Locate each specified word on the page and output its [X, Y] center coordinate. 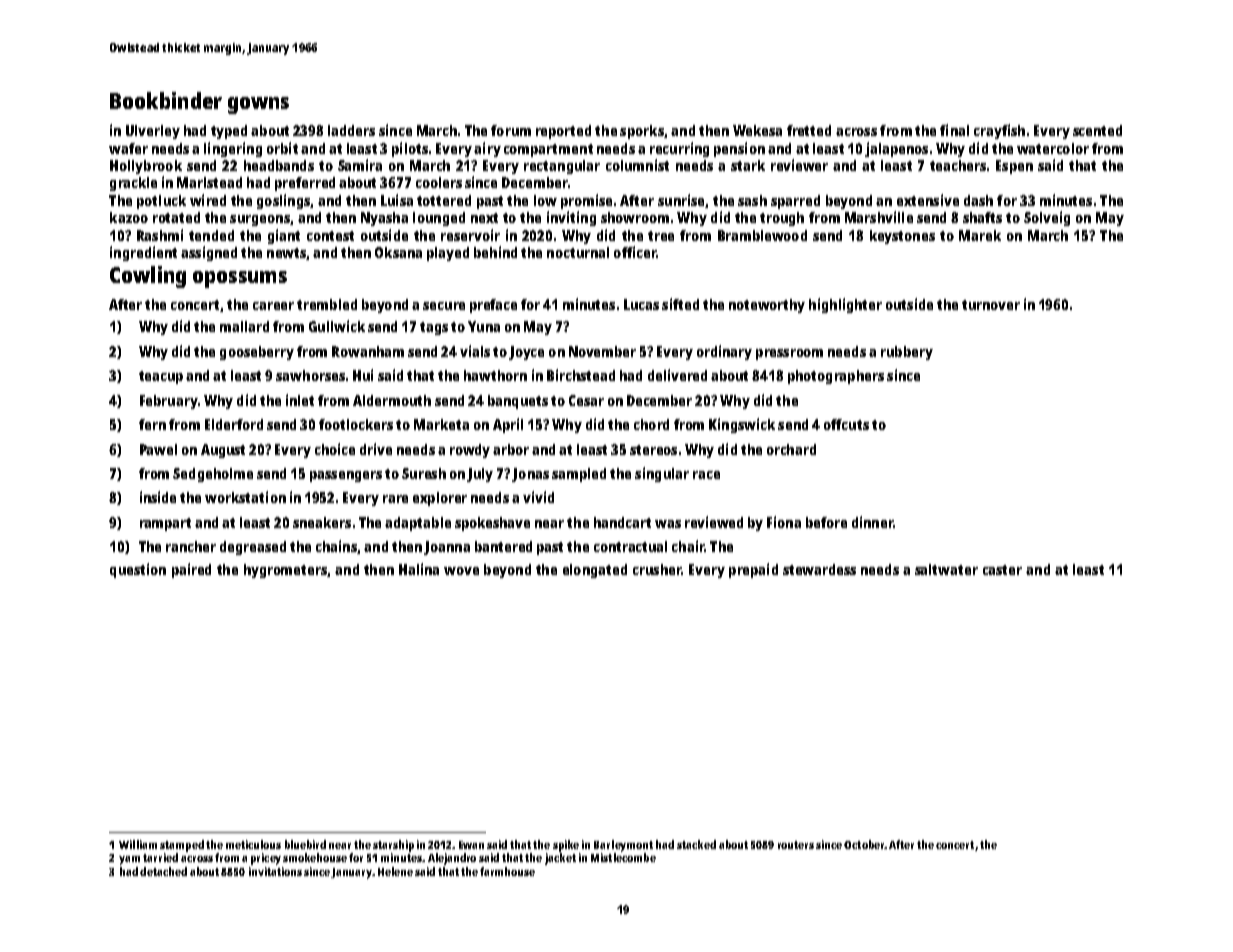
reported [563, 132]
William [138, 844]
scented [1097, 130]
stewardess [819, 569]
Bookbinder [166, 100]
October [864, 844]
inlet [300, 400]
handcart [622, 522]
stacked [696, 844]
